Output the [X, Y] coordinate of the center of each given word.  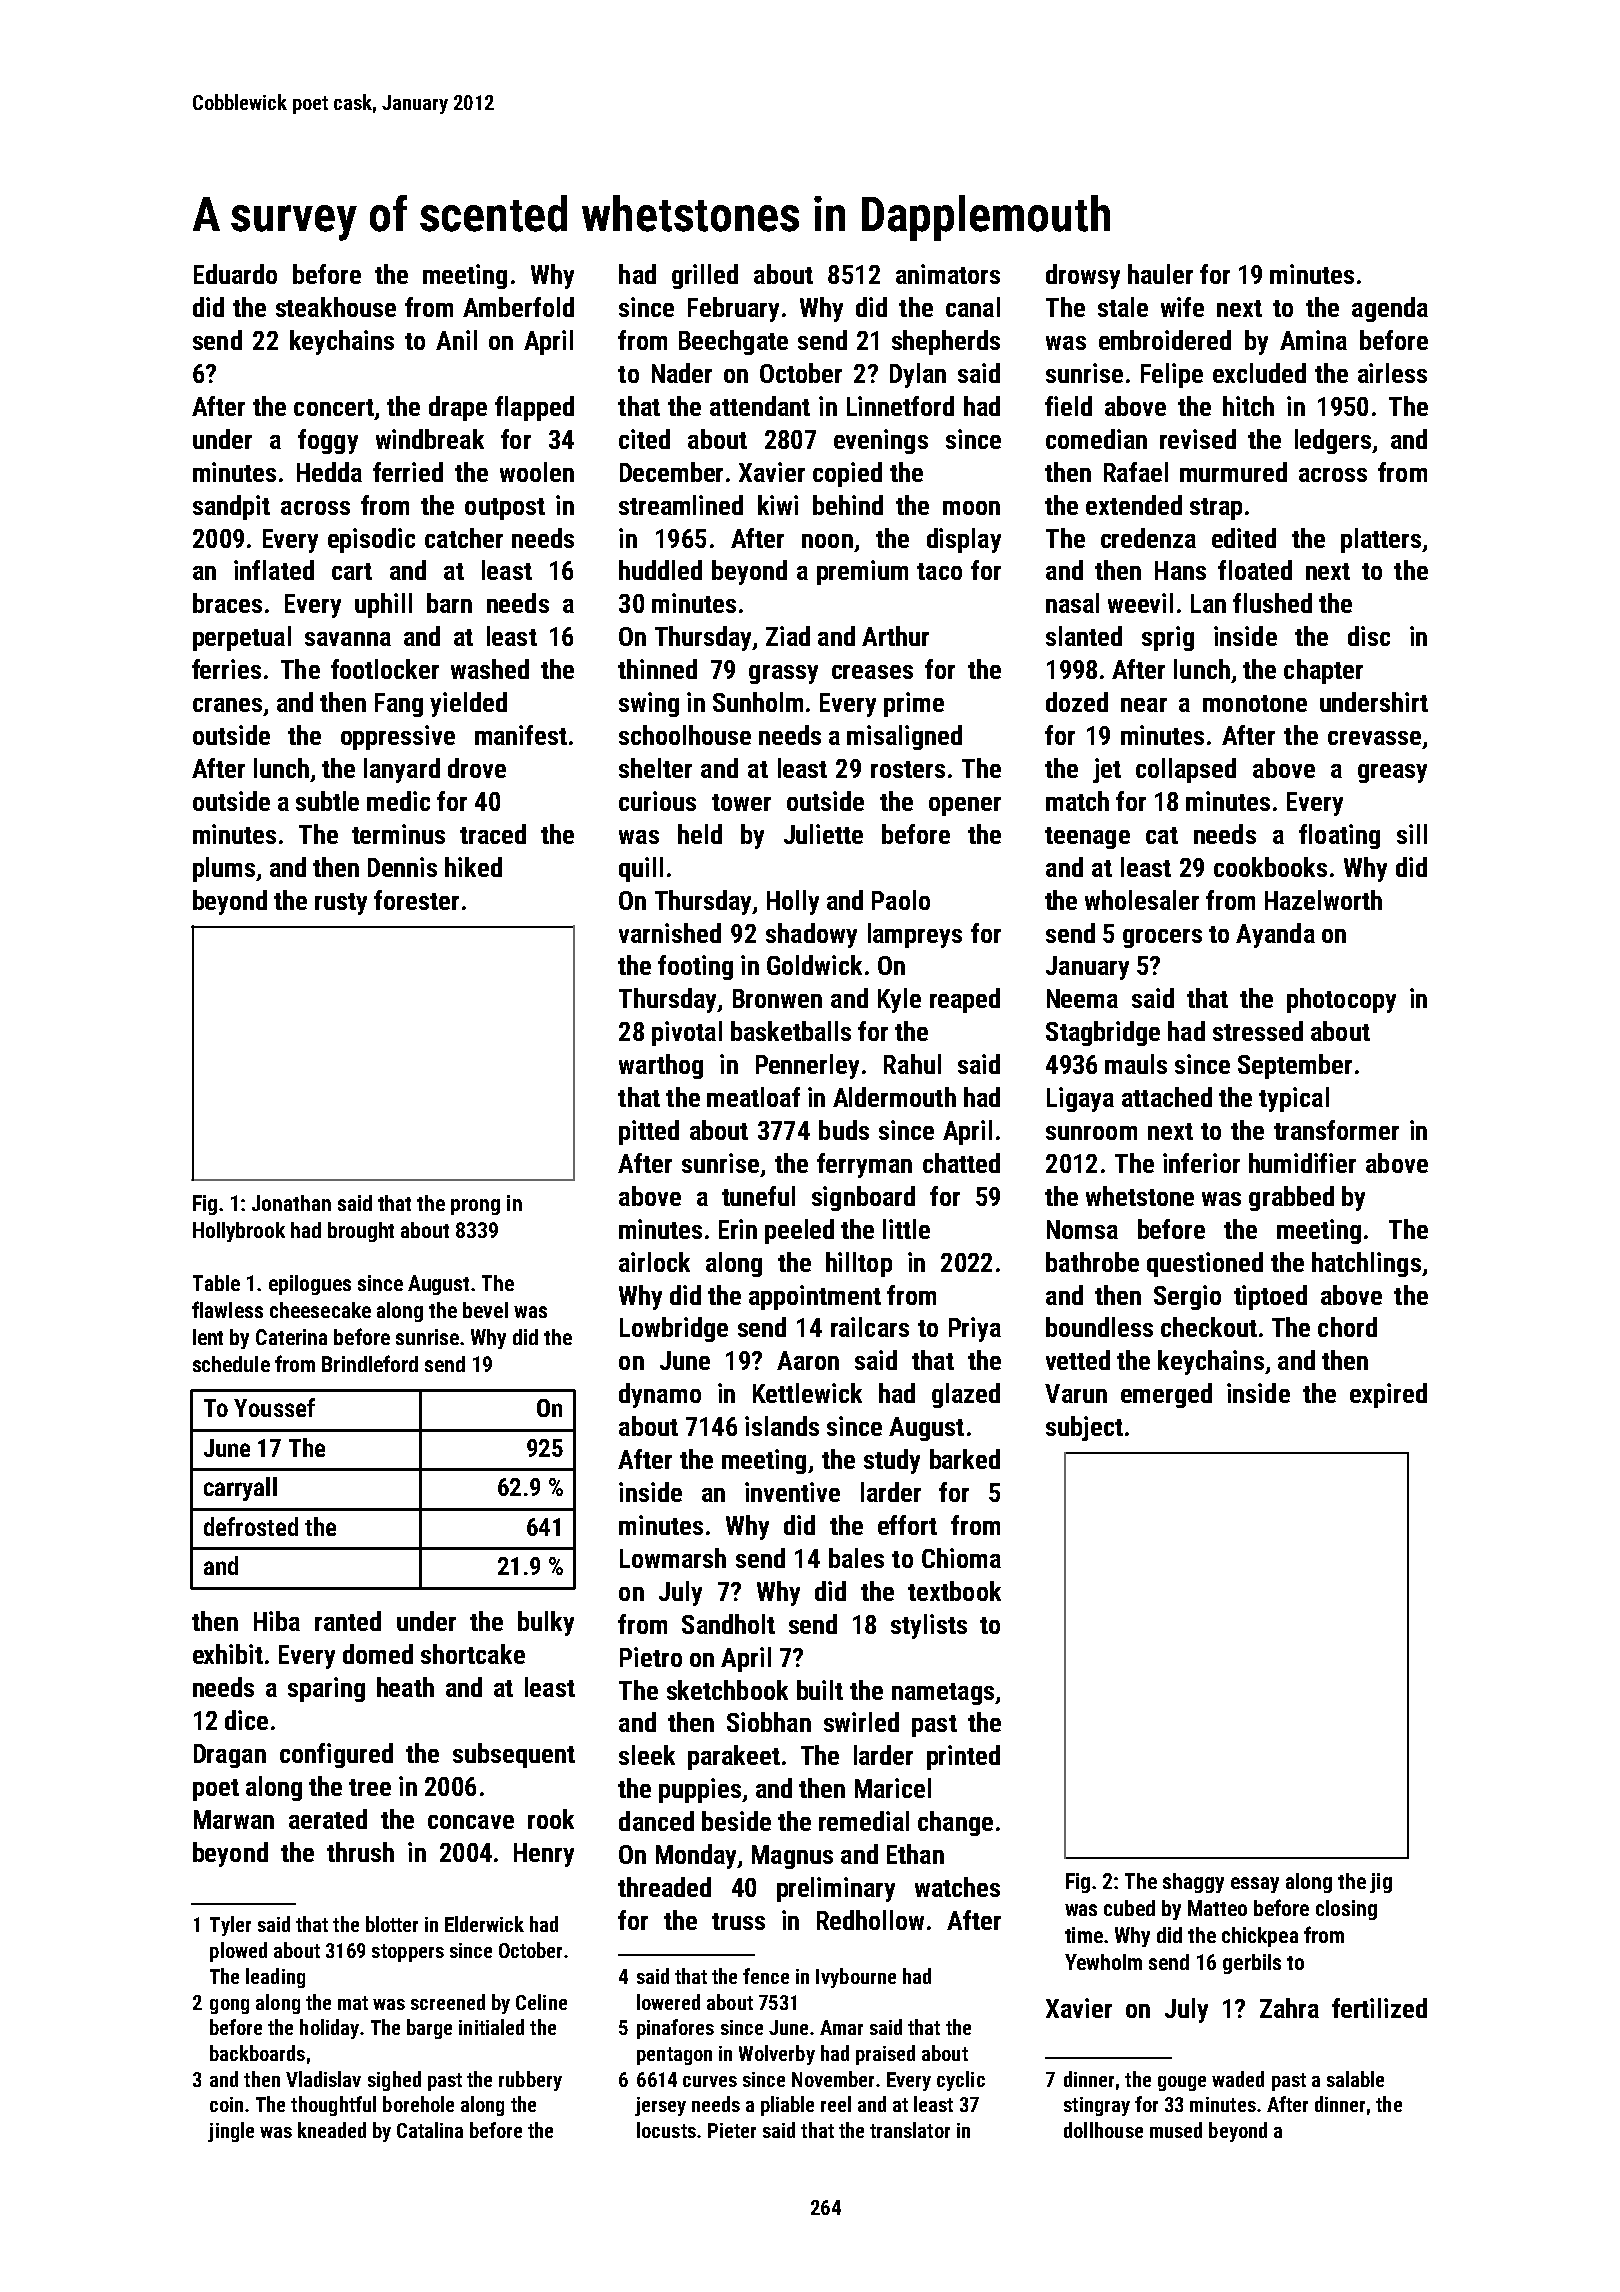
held [700, 834]
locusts [666, 2130]
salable [1355, 2079]
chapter [1323, 671]
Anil [456, 340]
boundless [1099, 1327]
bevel [485, 1310]
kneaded [332, 2130]
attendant [760, 406]
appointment [815, 1297]
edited [1244, 538]
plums [224, 869]
